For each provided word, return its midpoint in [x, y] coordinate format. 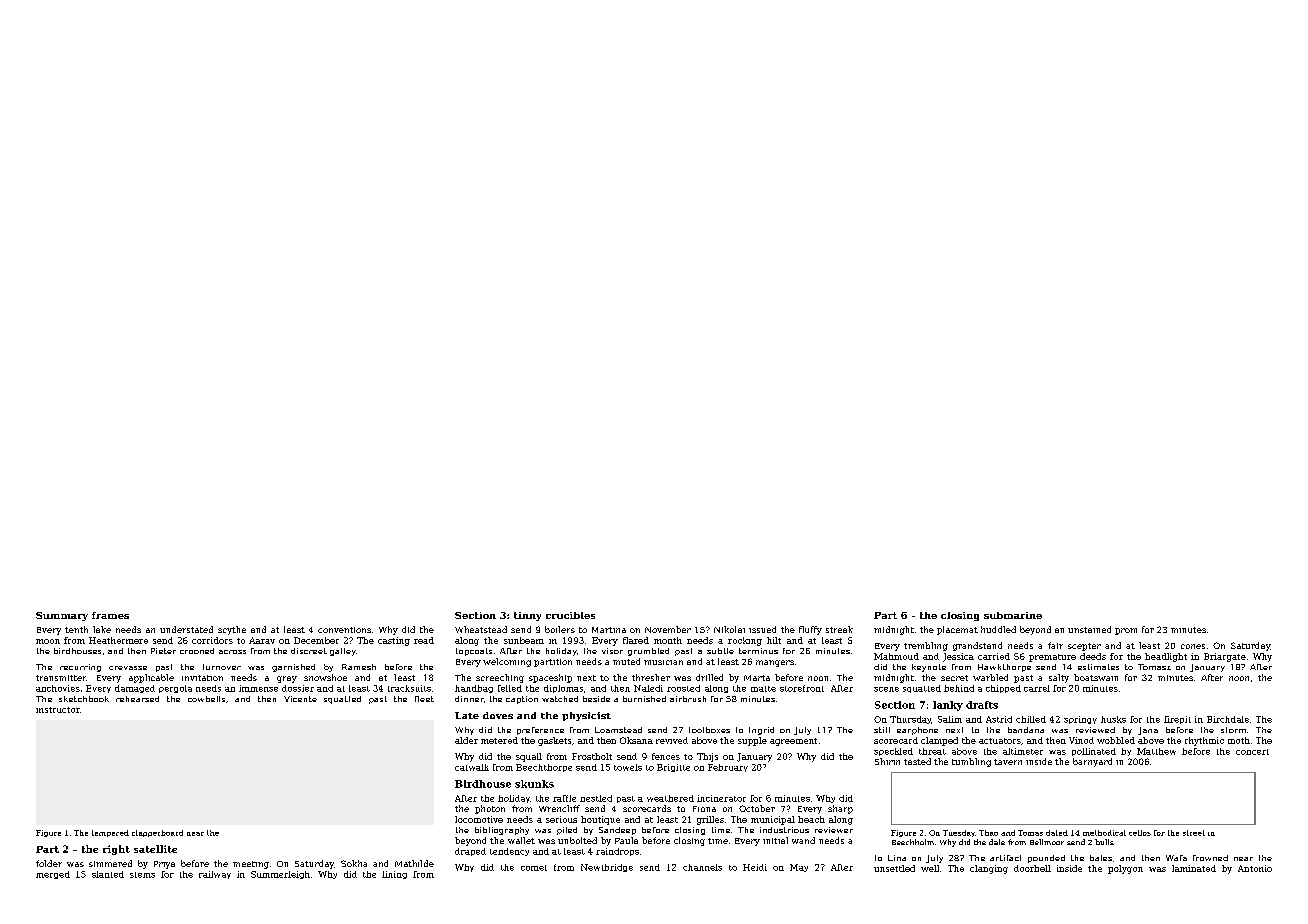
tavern [1008, 762]
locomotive [479, 819]
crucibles [570, 615]
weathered [670, 798]
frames [110, 615]
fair [1055, 645]
